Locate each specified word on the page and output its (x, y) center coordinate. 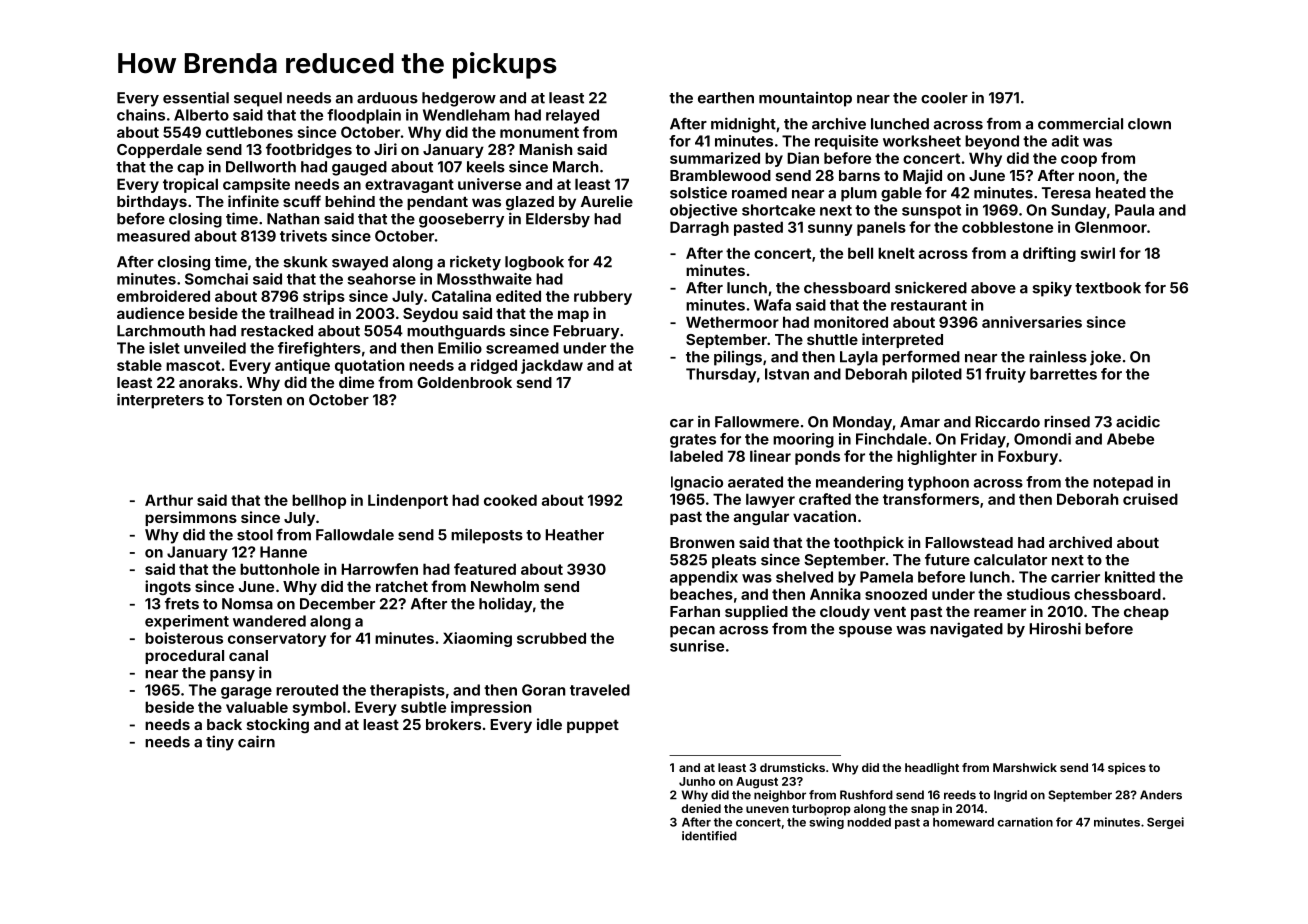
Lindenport (408, 501)
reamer (1000, 612)
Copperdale (159, 151)
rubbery (603, 297)
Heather (574, 535)
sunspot (931, 212)
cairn (256, 741)
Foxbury (1028, 457)
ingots (168, 588)
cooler (944, 98)
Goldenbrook (464, 382)
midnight (743, 125)
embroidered (163, 296)
